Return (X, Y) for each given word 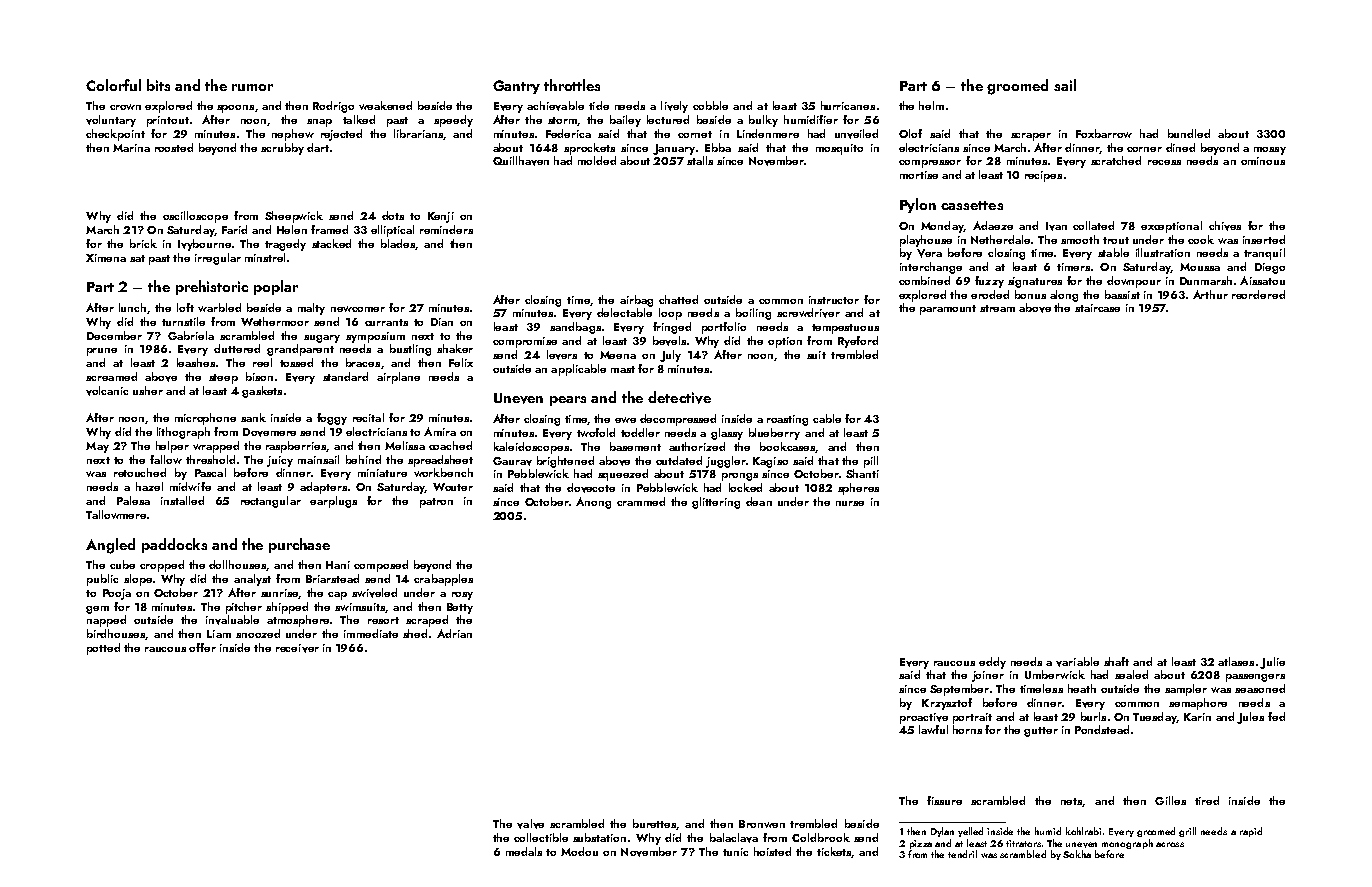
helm (931, 105)
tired (1207, 800)
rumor (252, 87)
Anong (593, 503)
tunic (735, 852)
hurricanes (848, 105)
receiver (297, 648)
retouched (140, 472)
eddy (992, 663)
